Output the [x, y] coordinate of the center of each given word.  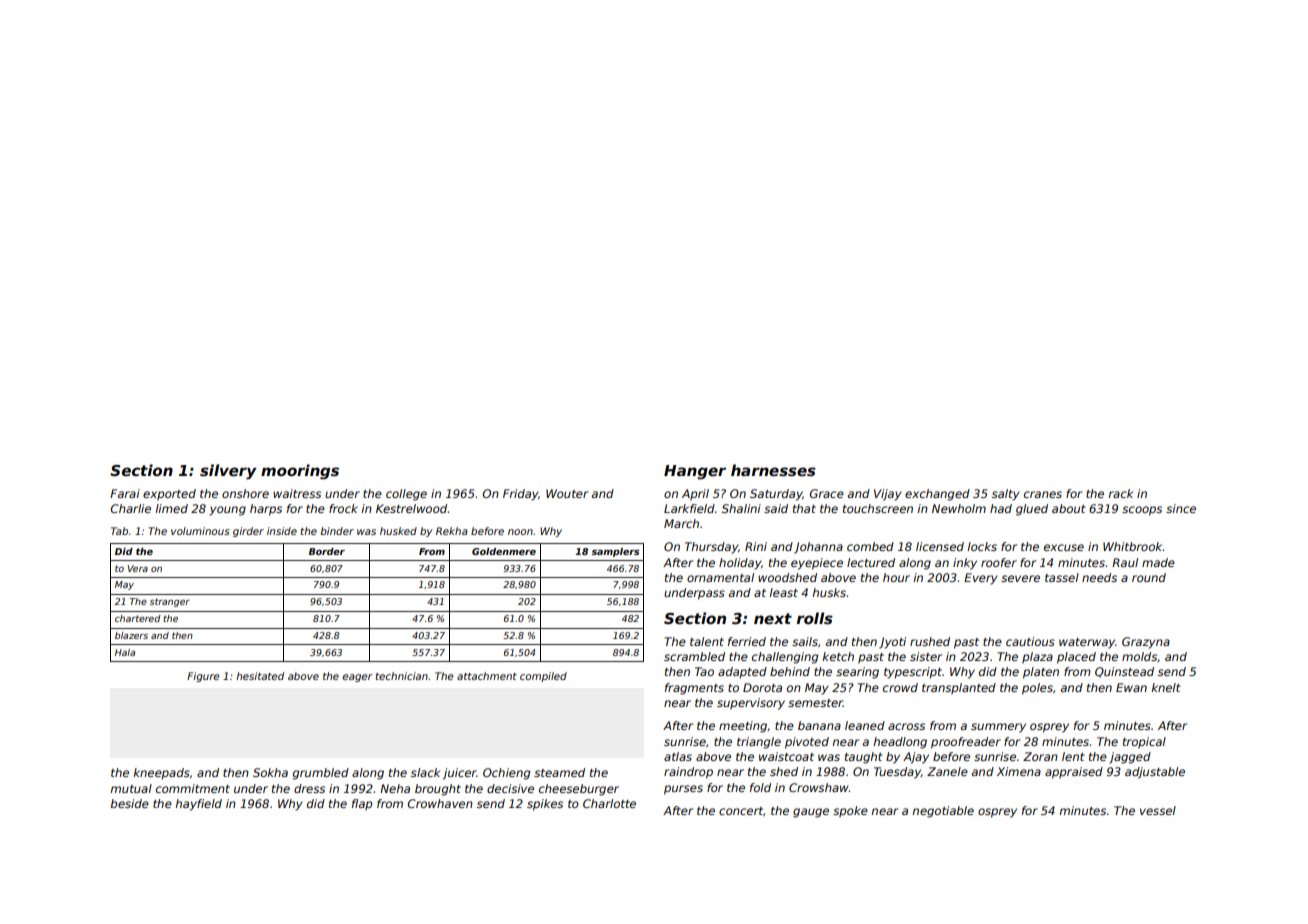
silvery [228, 472]
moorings [300, 472]
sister [926, 656]
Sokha [270, 772]
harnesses [773, 470]
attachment [487, 676]
